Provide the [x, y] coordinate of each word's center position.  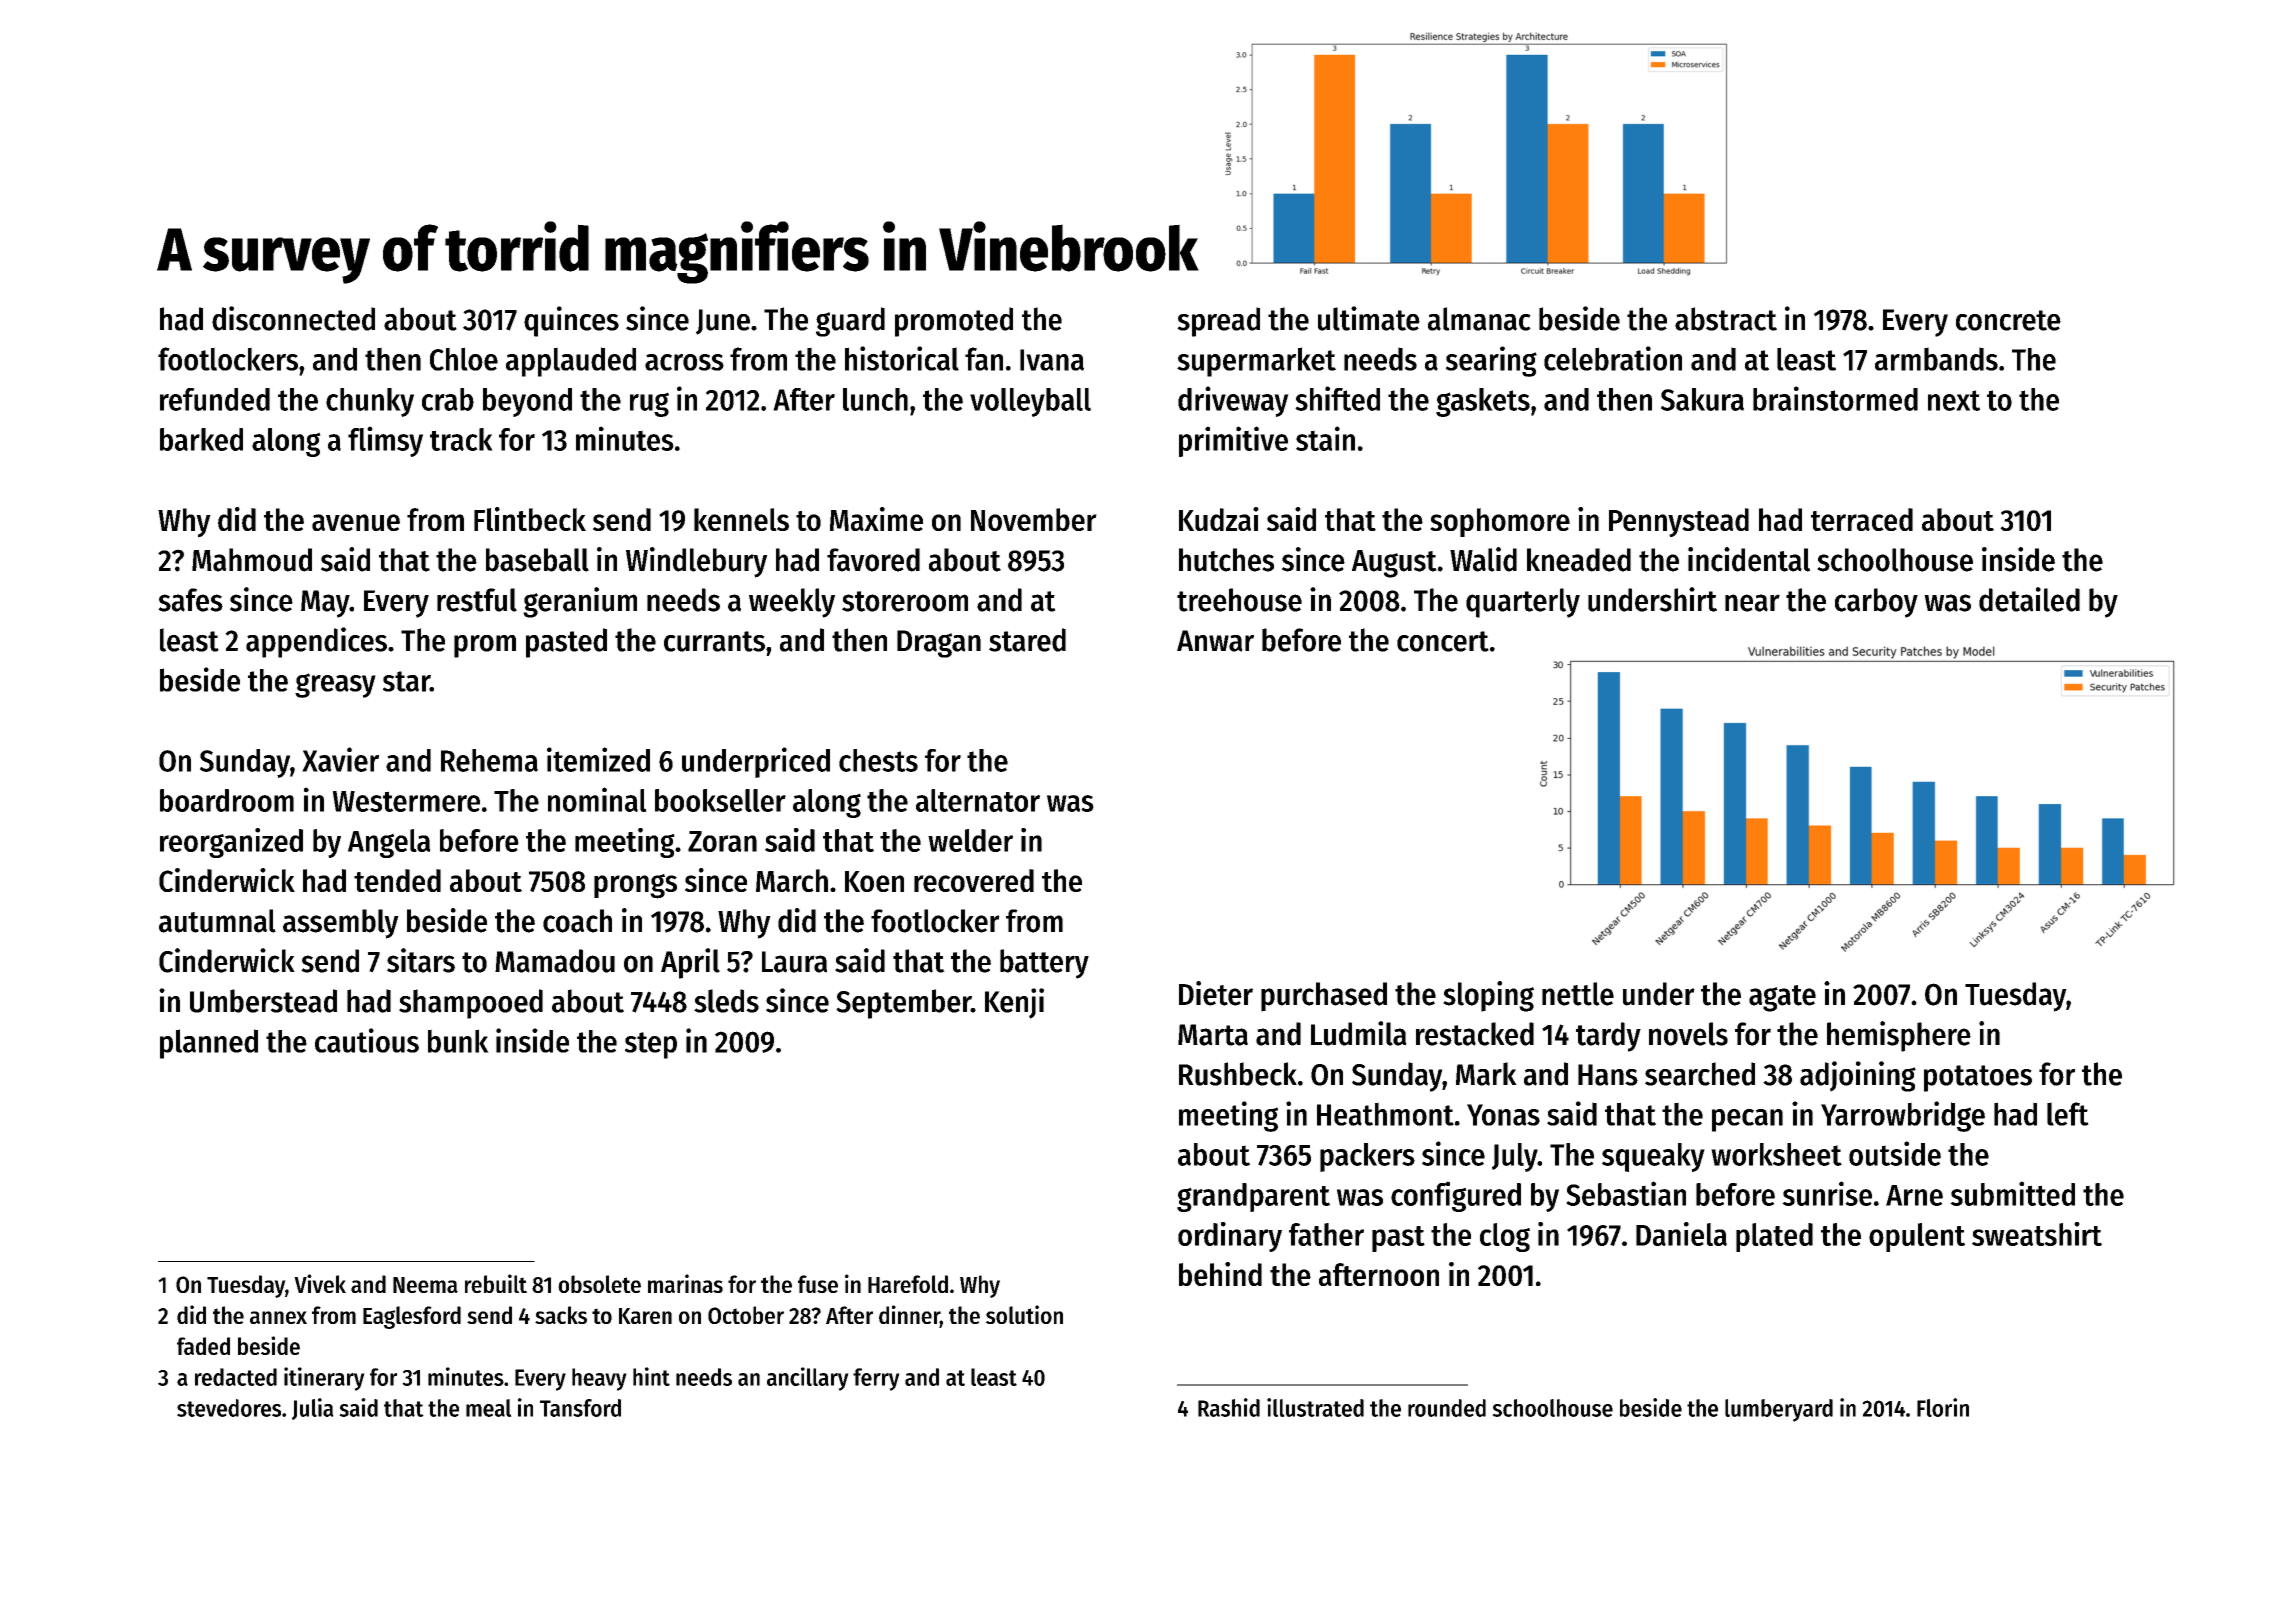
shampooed [471, 1004]
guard [850, 322]
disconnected [293, 318]
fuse [818, 1284]
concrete [2008, 320]
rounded [1447, 1408]
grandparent [1253, 1197]
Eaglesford [412, 1317]
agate [1782, 998]
